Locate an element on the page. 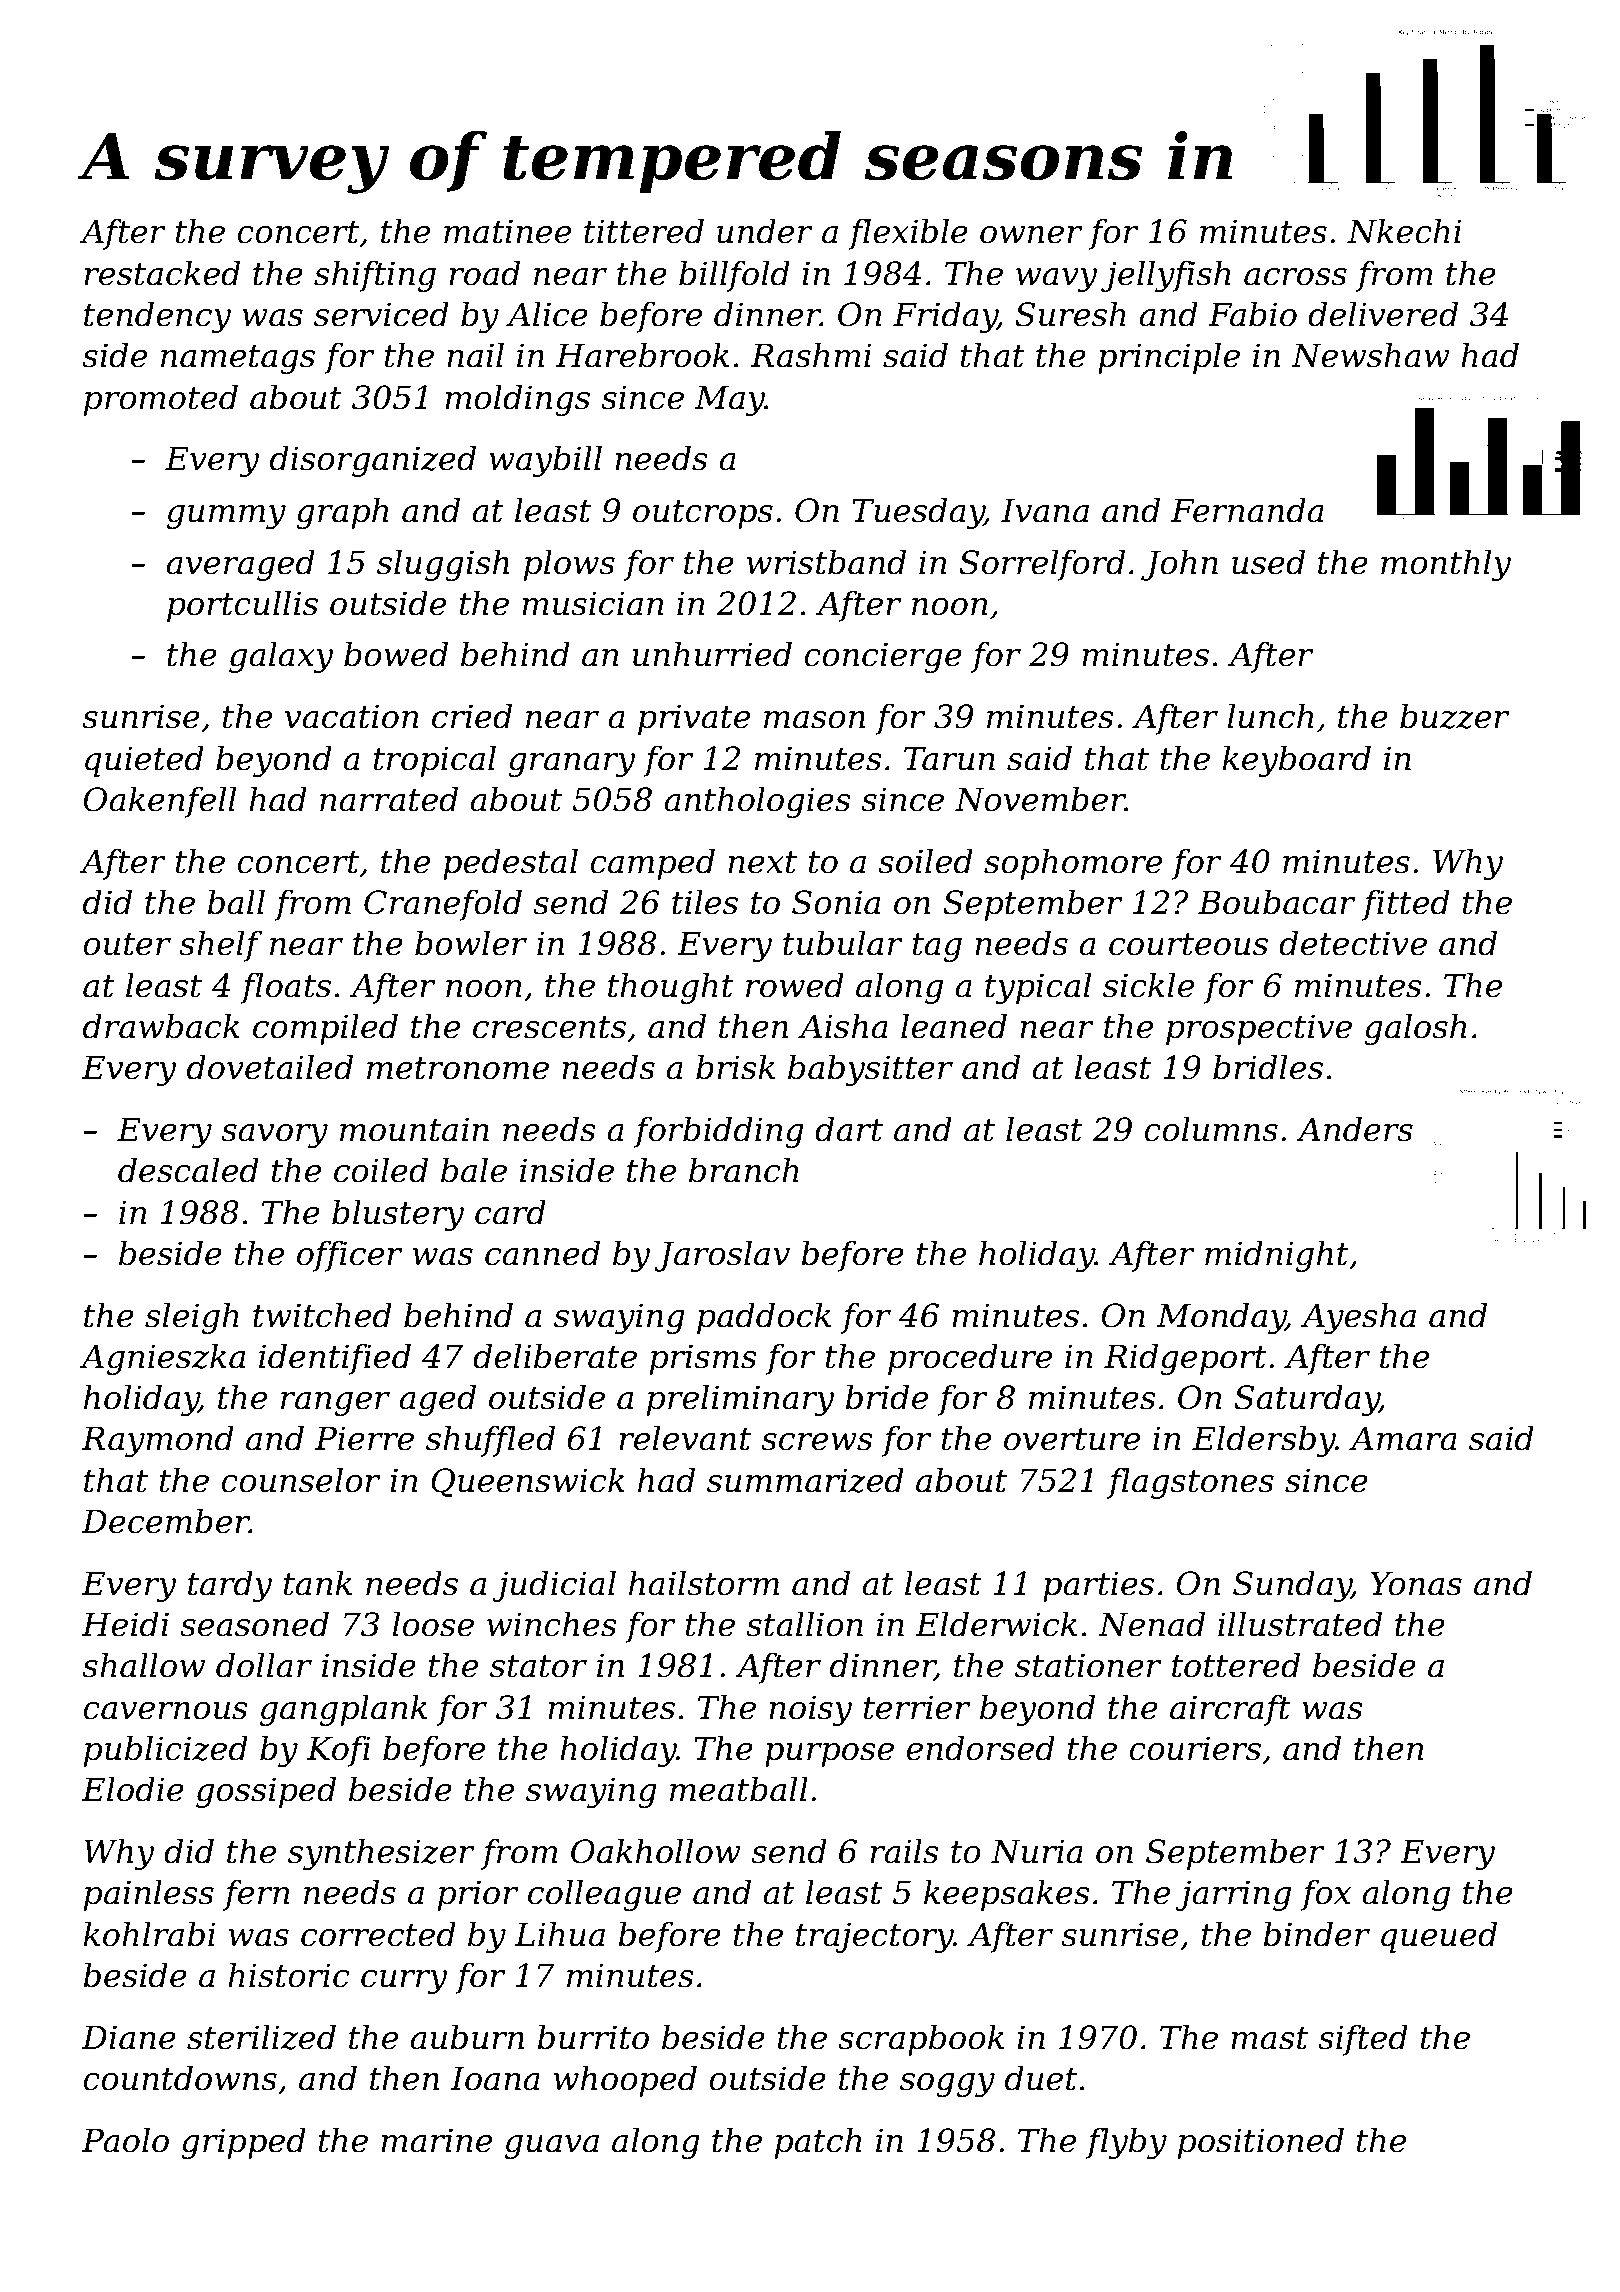 The width and height of the page is (1620, 2292). musician is located at coordinates (592, 603).
